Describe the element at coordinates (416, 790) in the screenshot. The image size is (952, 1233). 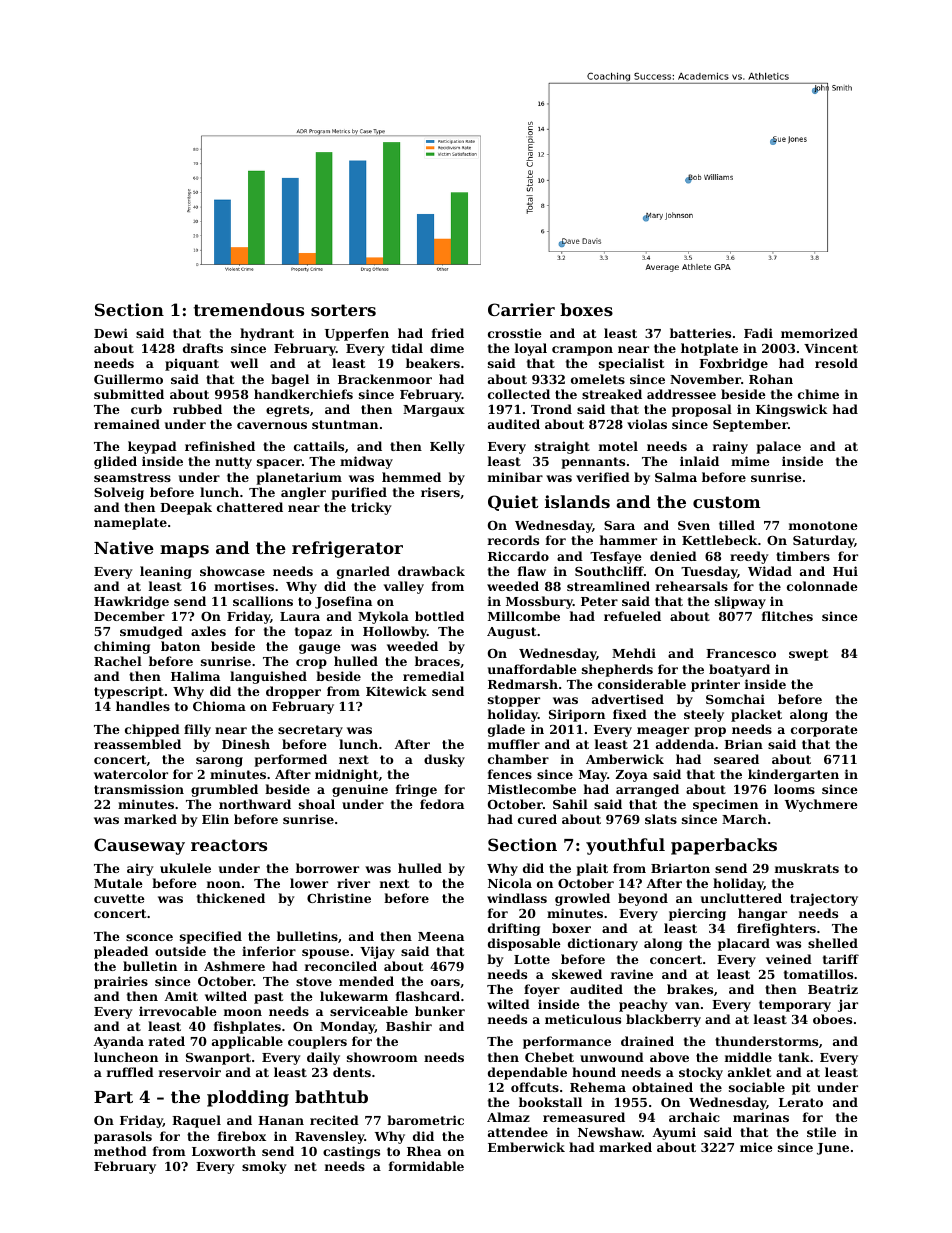
I see `fringe` at that location.
